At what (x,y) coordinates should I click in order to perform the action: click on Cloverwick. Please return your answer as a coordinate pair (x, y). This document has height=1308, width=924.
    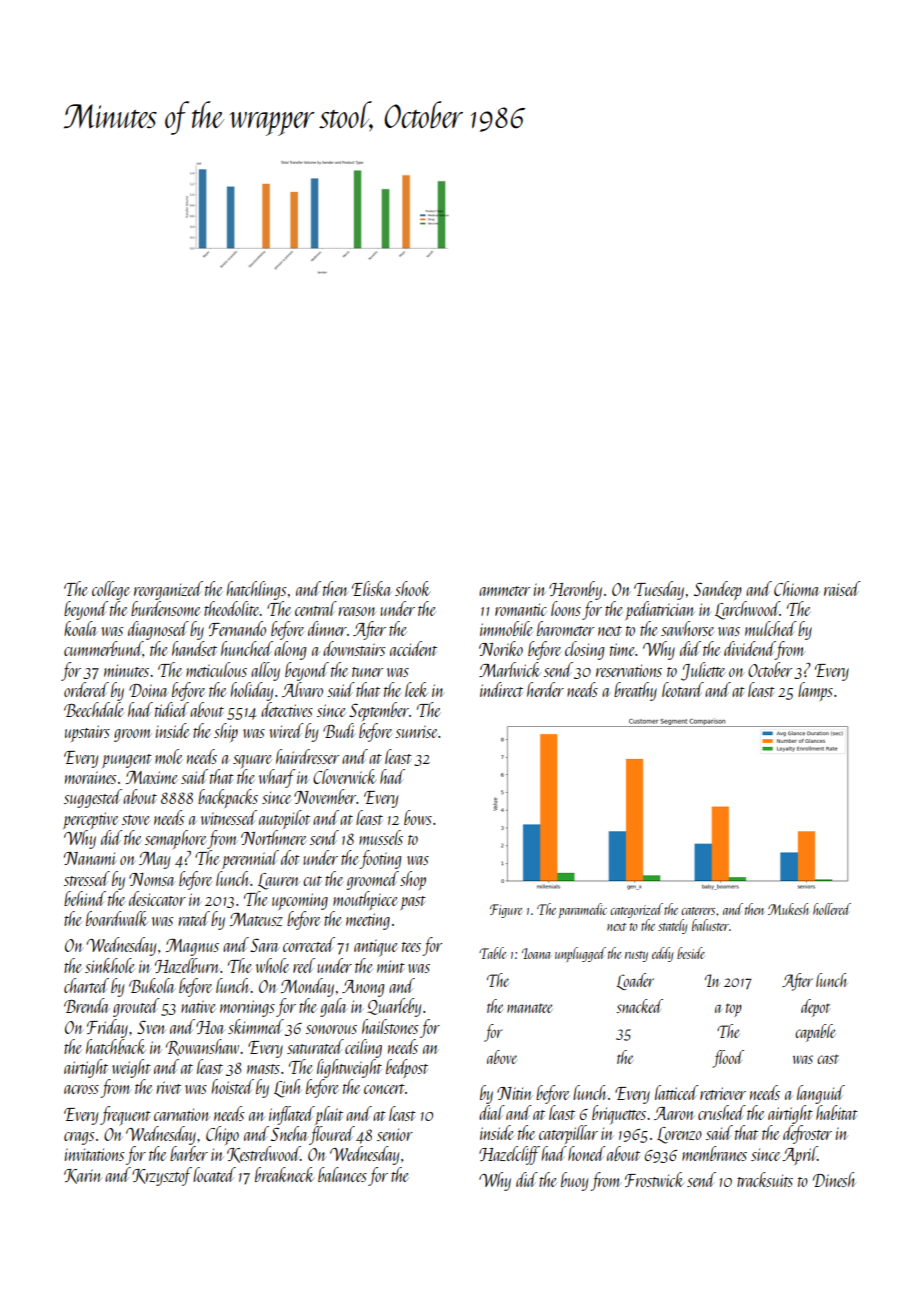
    Looking at the image, I should click on (345, 776).
